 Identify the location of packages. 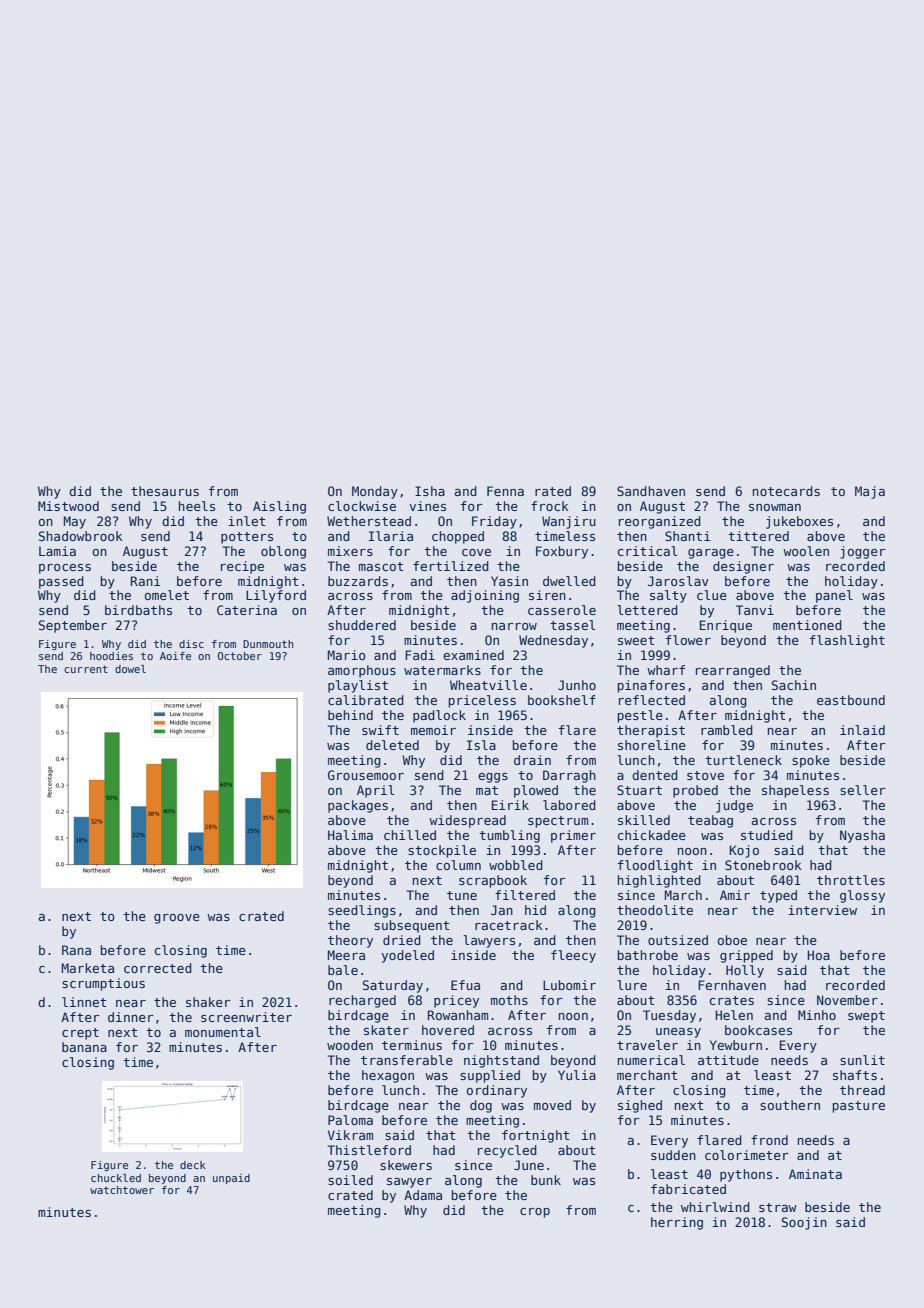
(358, 806).
